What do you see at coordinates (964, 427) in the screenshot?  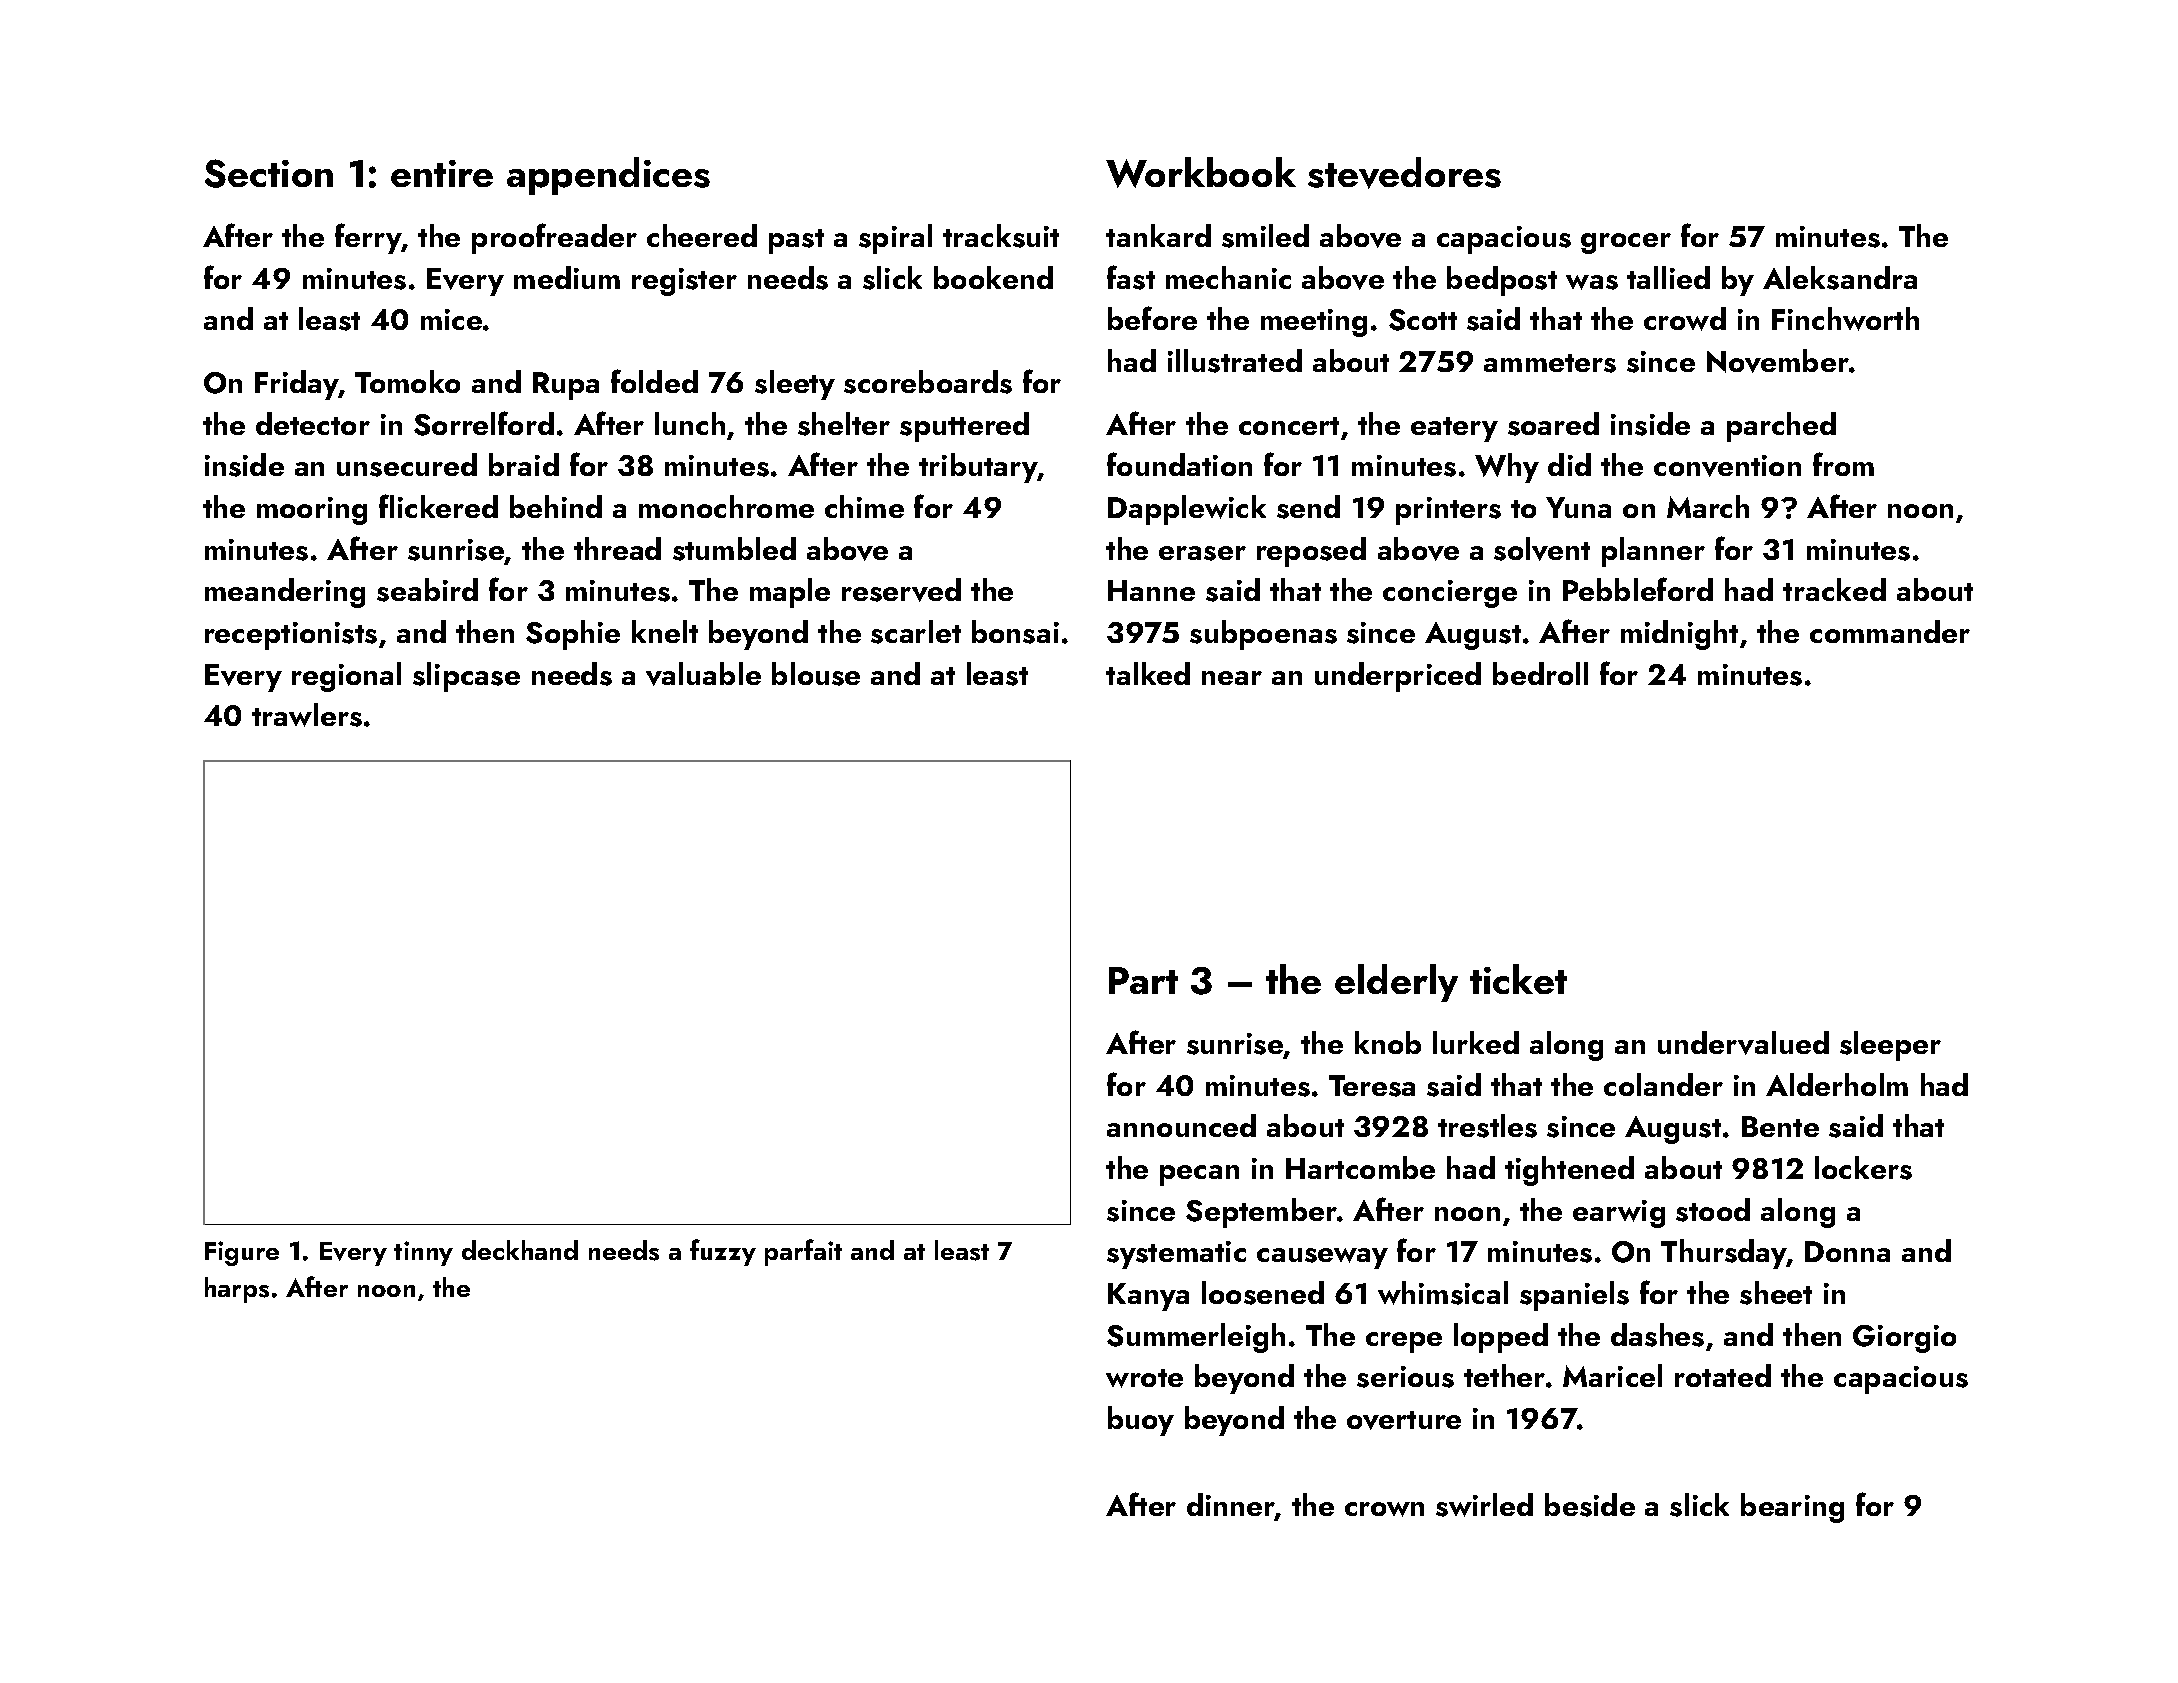 I see `sputtered` at bounding box center [964, 427].
